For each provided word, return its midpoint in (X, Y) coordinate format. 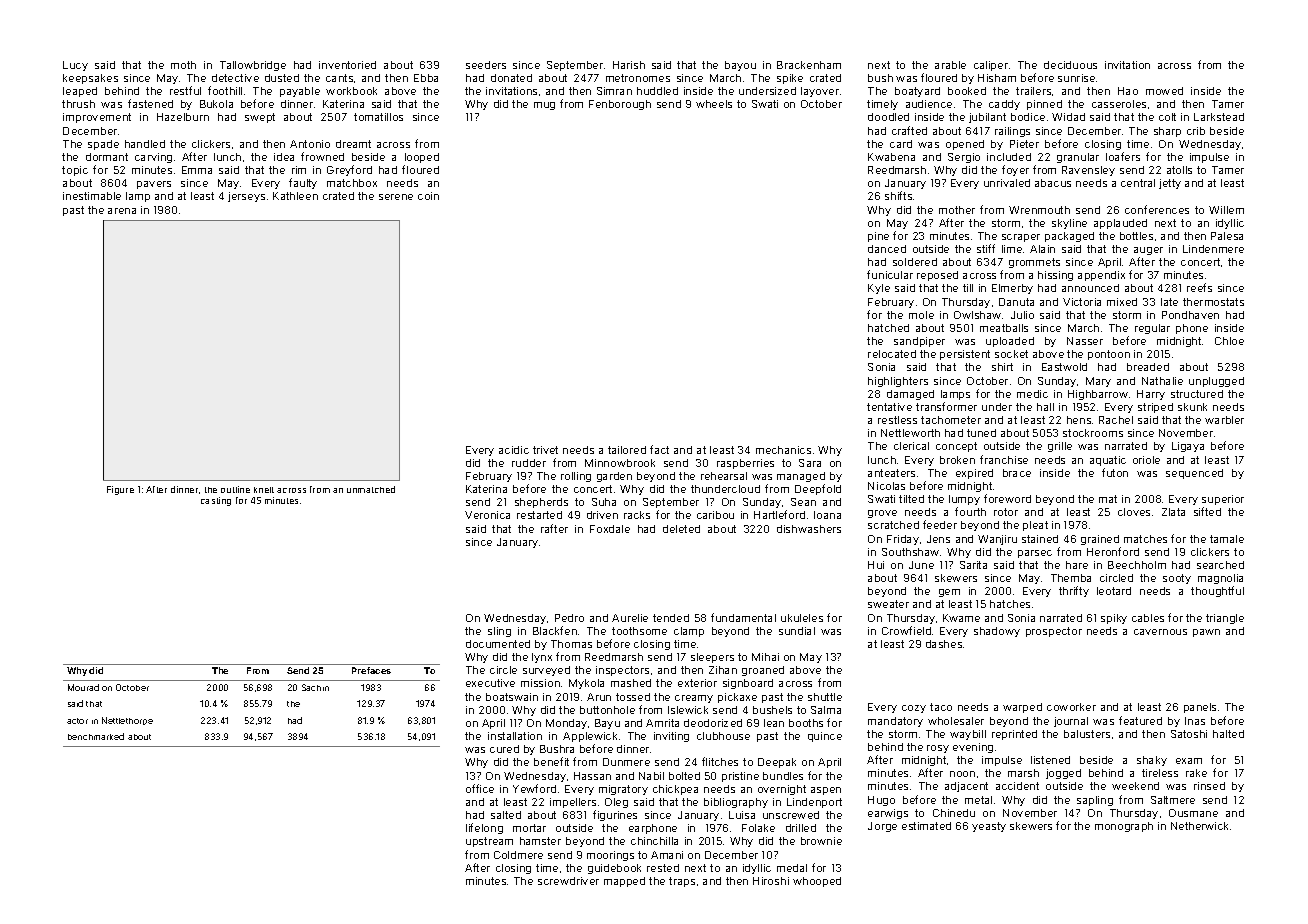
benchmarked (96, 736)
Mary (1098, 382)
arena (122, 211)
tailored (627, 450)
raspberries (745, 464)
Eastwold (1064, 367)
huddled (657, 91)
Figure (120, 490)
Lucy (75, 66)
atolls (1179, 170)
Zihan (723, 670)
